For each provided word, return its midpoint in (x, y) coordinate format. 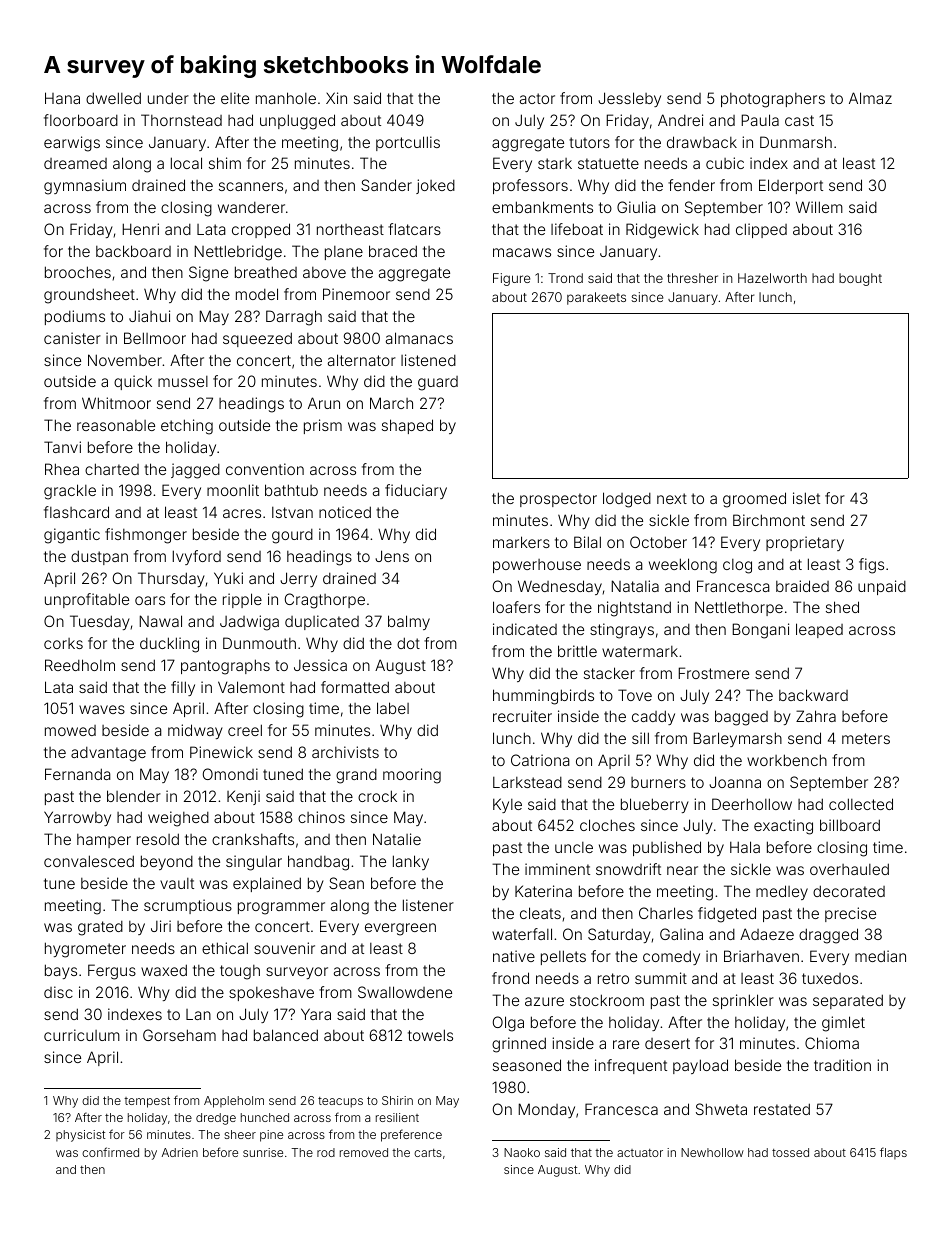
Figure (511, 279)
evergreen (400, 929)
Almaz (870, 98)
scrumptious (188, 906)
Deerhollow (752, 804)
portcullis (408, 143)
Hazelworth (772, 278)
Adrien (180, 1152)
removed (364, 1152)
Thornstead (181, 120)
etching (187, 427)
